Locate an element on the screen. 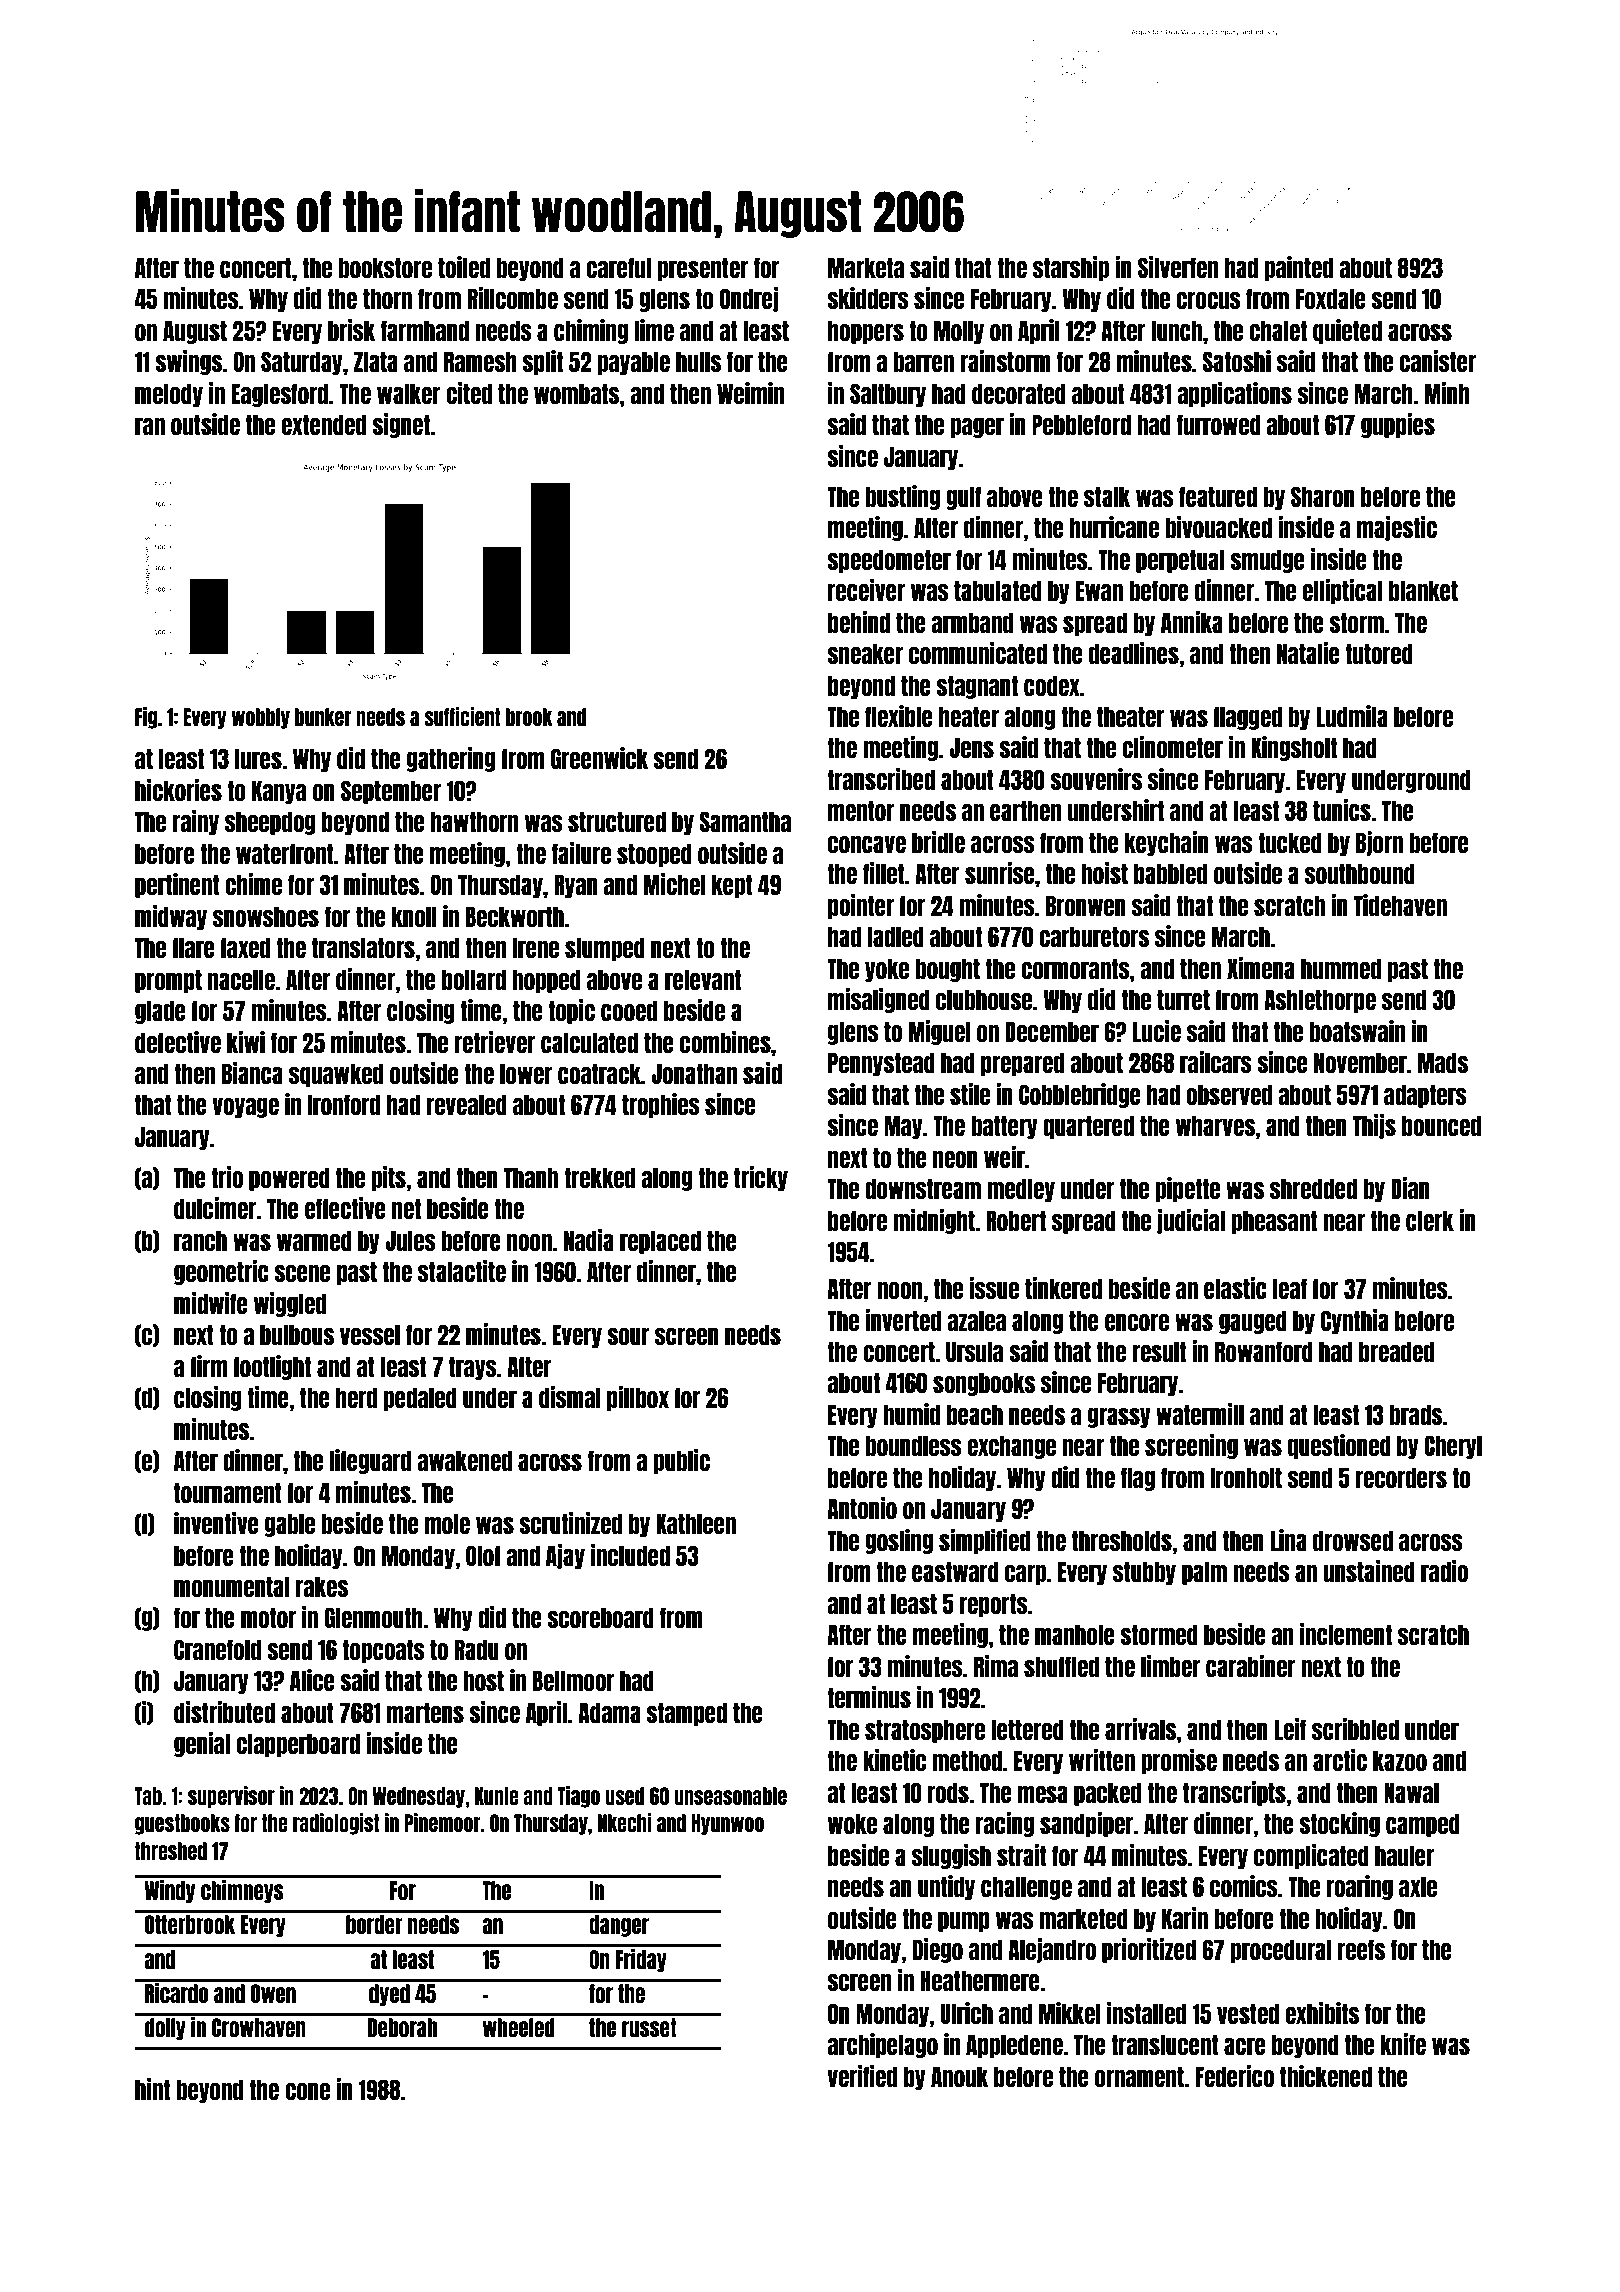 The height and width of the screenshot is (2292, 1620). carabiner is located at coordinates (1251, 1666).
